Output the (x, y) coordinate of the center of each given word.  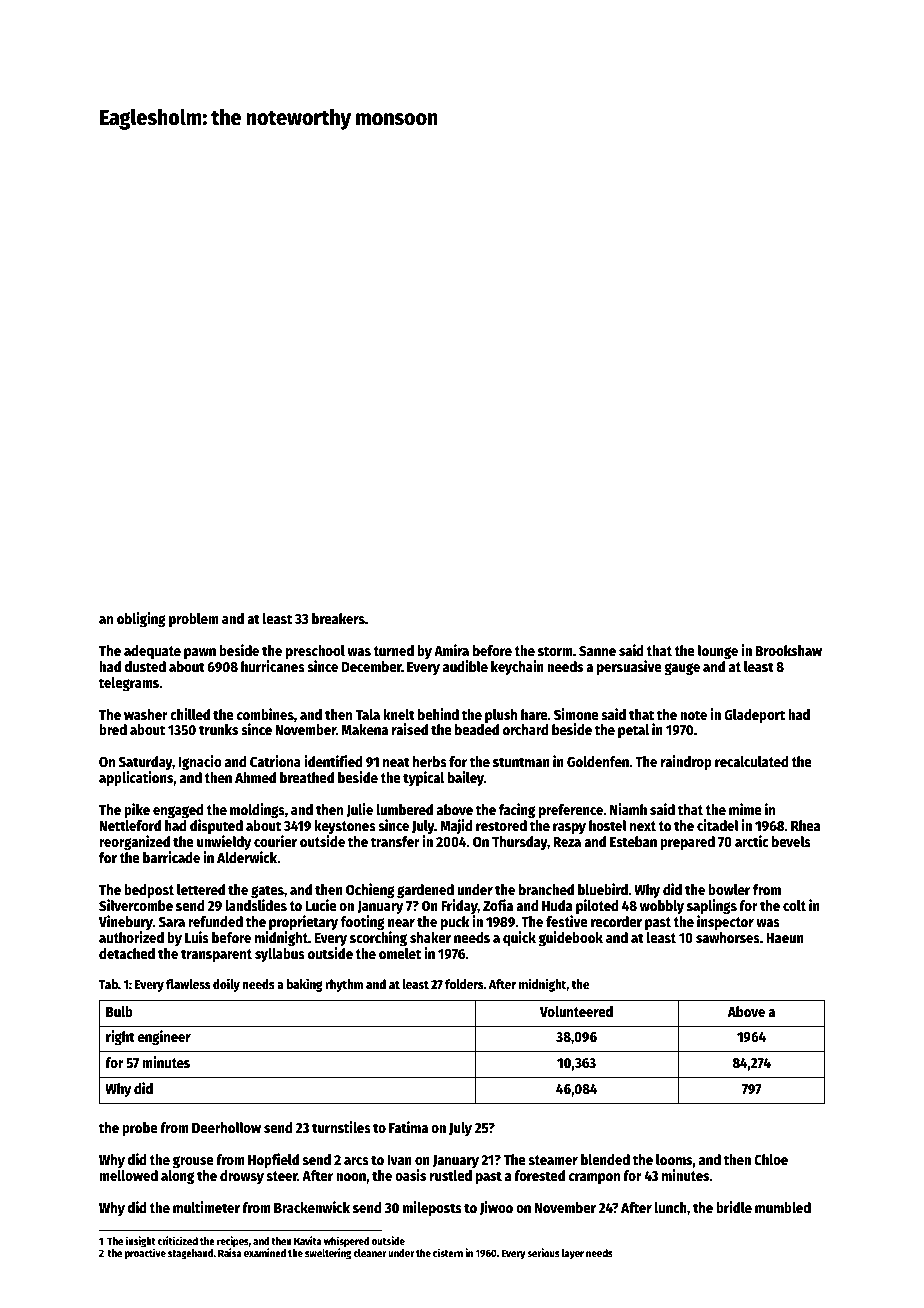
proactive (145, 1254)
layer (573, 1254)
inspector (725, 922)
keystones (345, 827)
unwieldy (224, 842)
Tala (368, 714)
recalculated (752, 761)
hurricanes (273, 666)
